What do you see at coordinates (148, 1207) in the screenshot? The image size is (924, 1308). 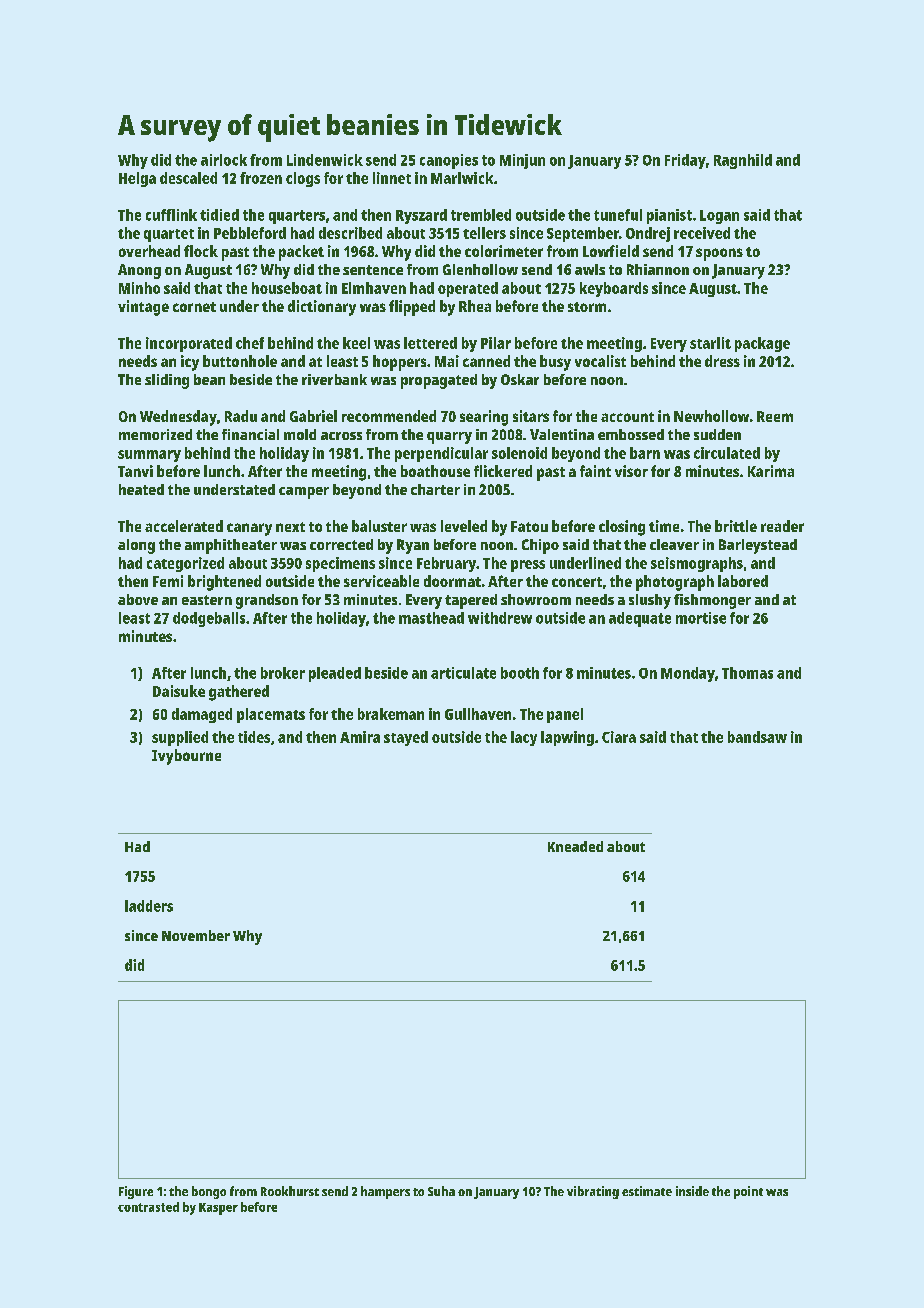 I see `contrasted` at bounding box center [148, 1207].
